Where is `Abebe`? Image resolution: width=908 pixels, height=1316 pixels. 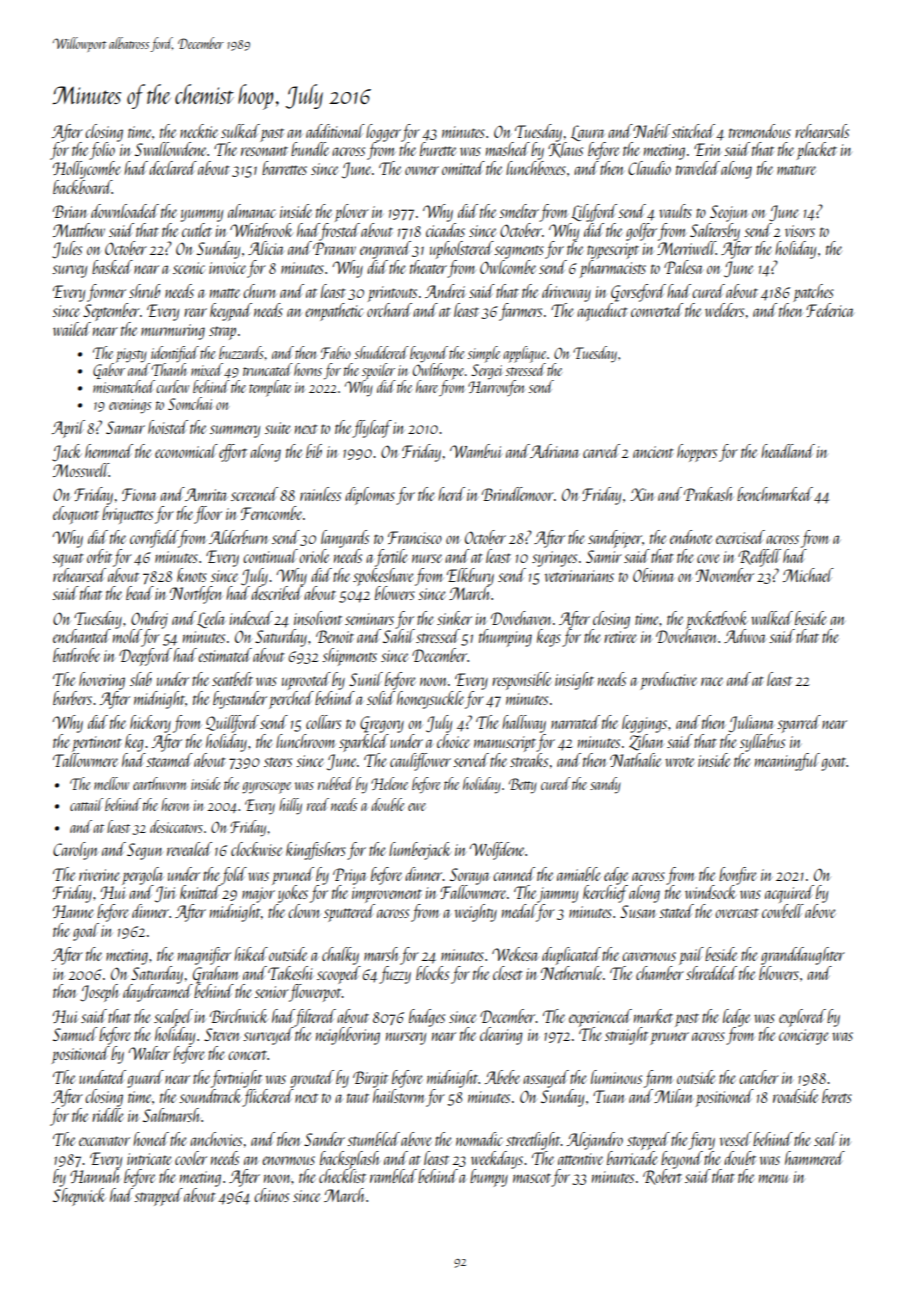 Abebe is located at coordinates (502, 1077).
